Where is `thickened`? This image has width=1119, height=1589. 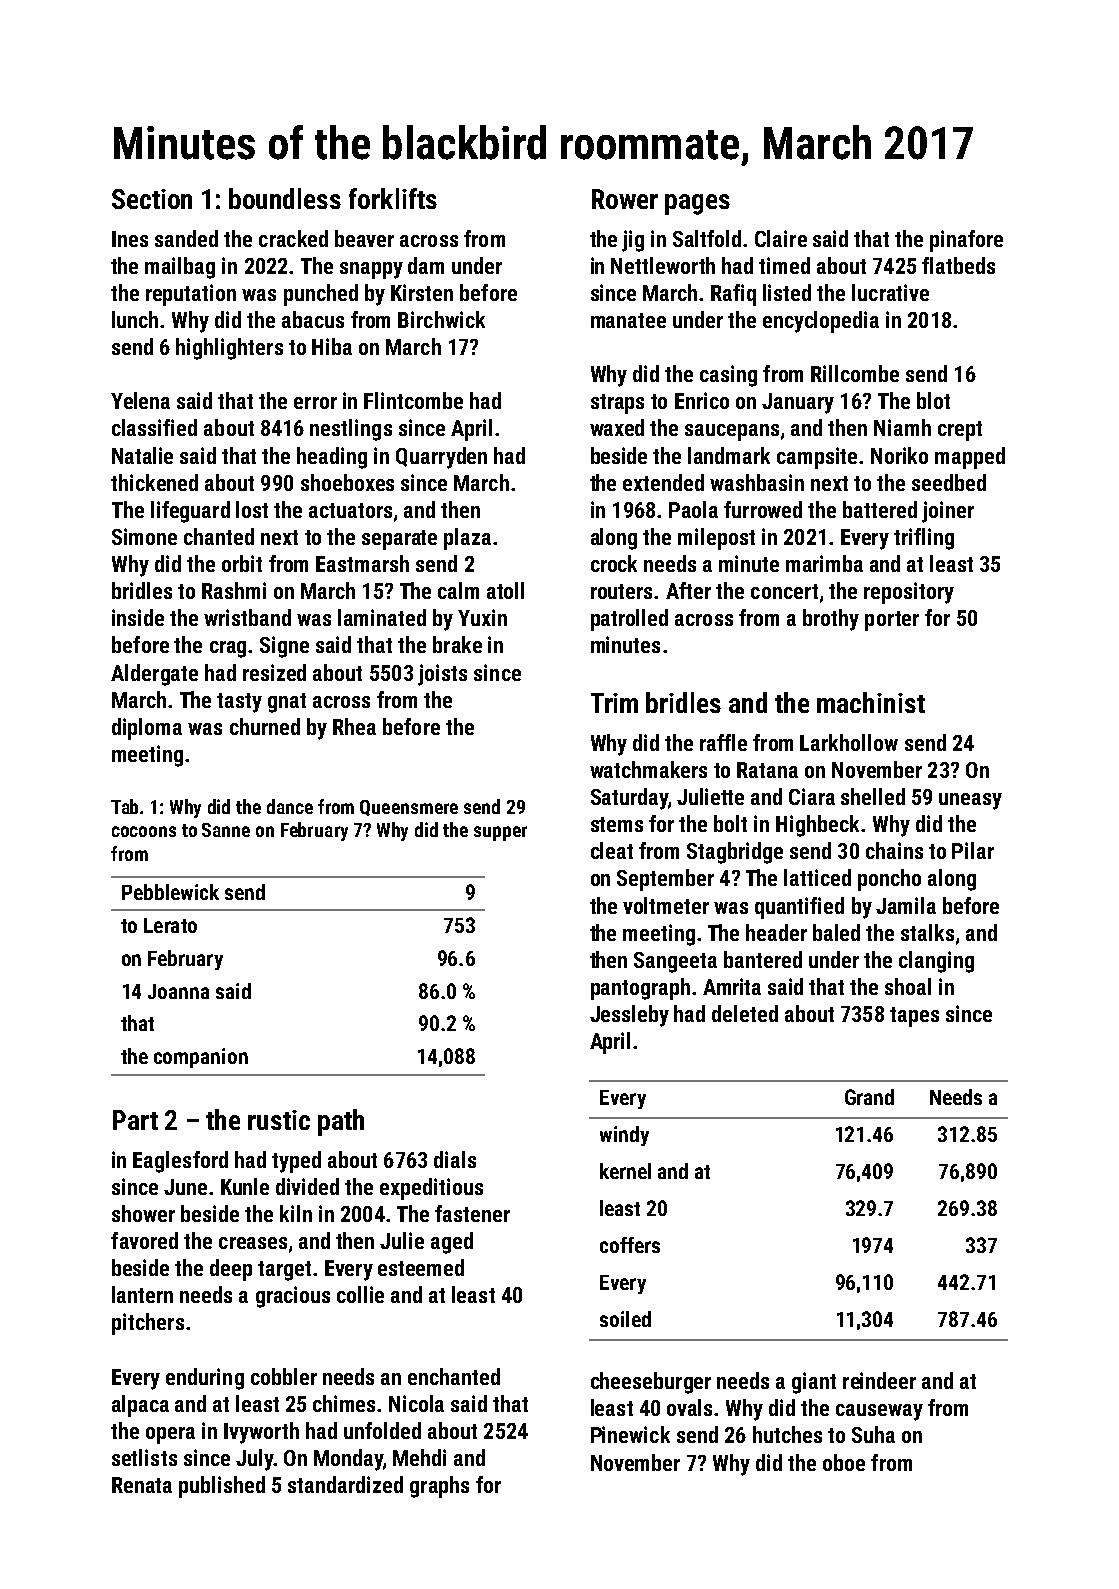 thickened is located at coordinates (154, 482).
